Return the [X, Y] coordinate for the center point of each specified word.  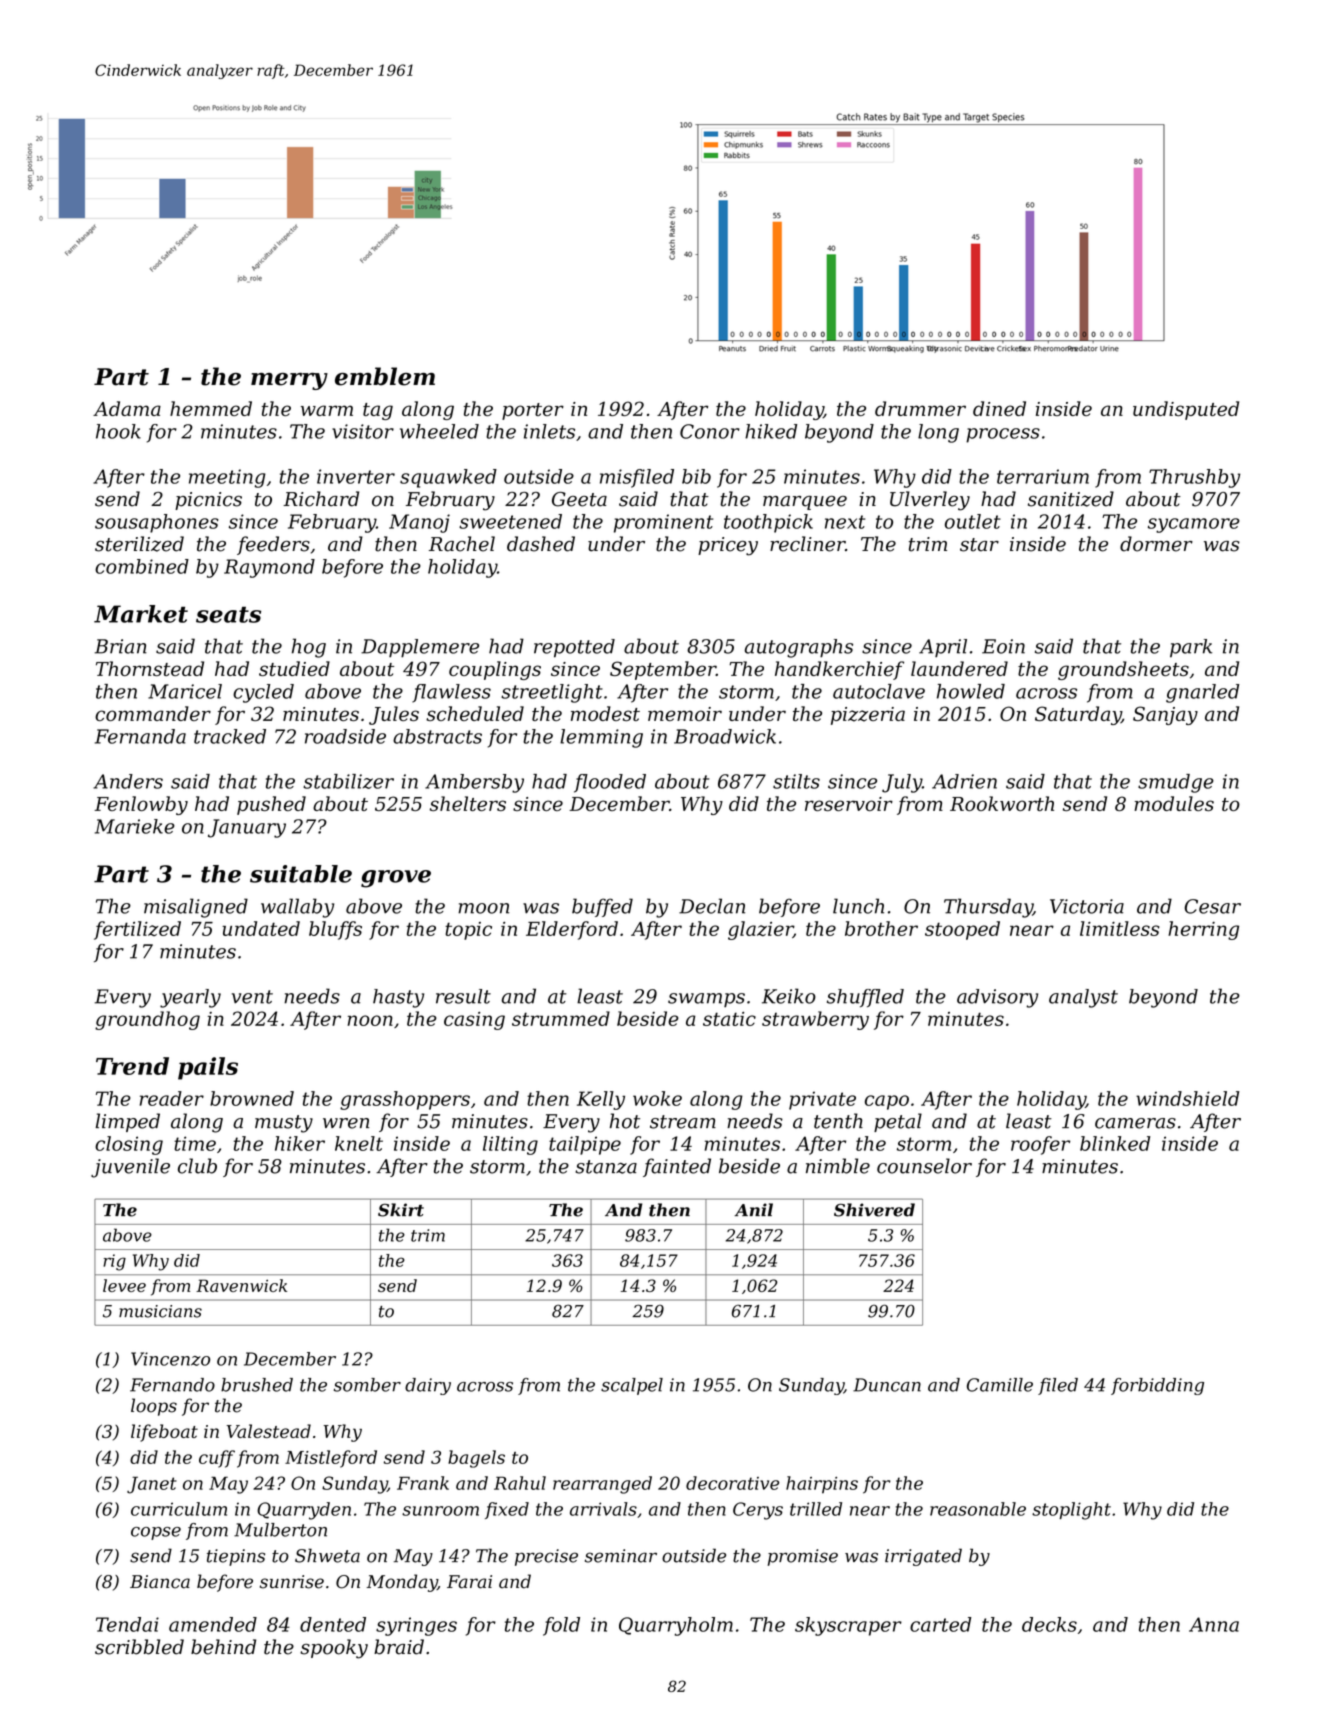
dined [999, 408]
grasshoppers [405, 1100]
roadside [345, 736]
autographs [799, 648]
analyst [1083, 998]
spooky [334, 1649]
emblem [385, 376]
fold [561, 1626]
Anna [1214, 1624]
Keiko [789, 996]
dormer [1156, 544]
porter [533, 411]
